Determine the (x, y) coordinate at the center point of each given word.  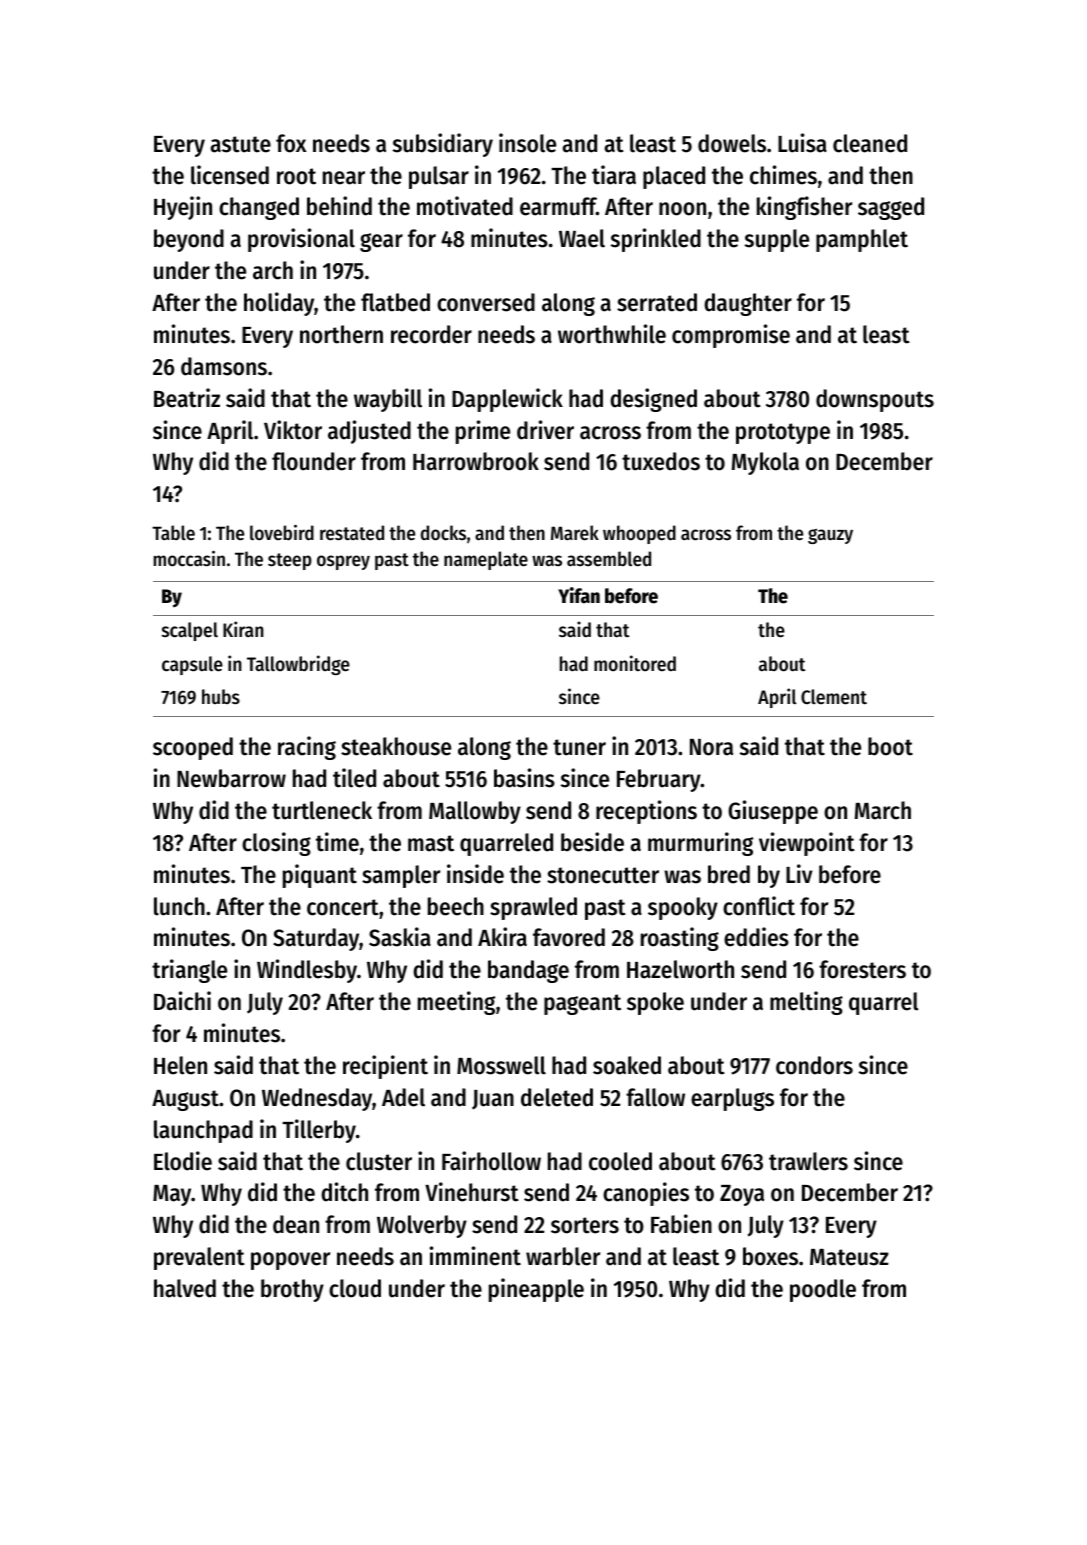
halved (185, 1288)
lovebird (282, 533)
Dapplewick (507, 400)
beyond (189, 240)
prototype (783, 433)
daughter (748, 304)
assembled (609, 559)
